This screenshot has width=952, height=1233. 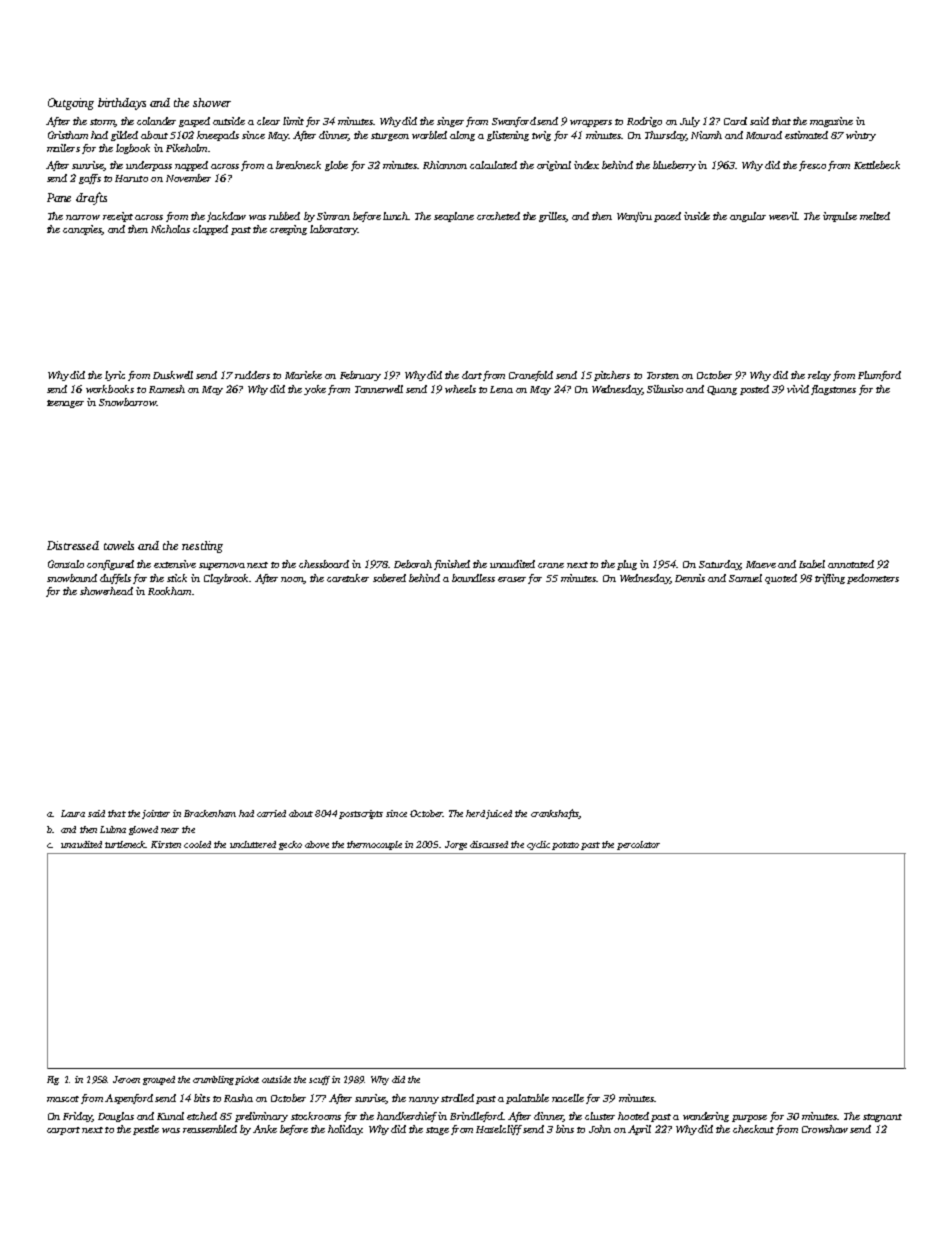 What do you see at coordinates (71, 104) in the screenshot?
I see `Outgoing` at bounding box center [71, 104].
